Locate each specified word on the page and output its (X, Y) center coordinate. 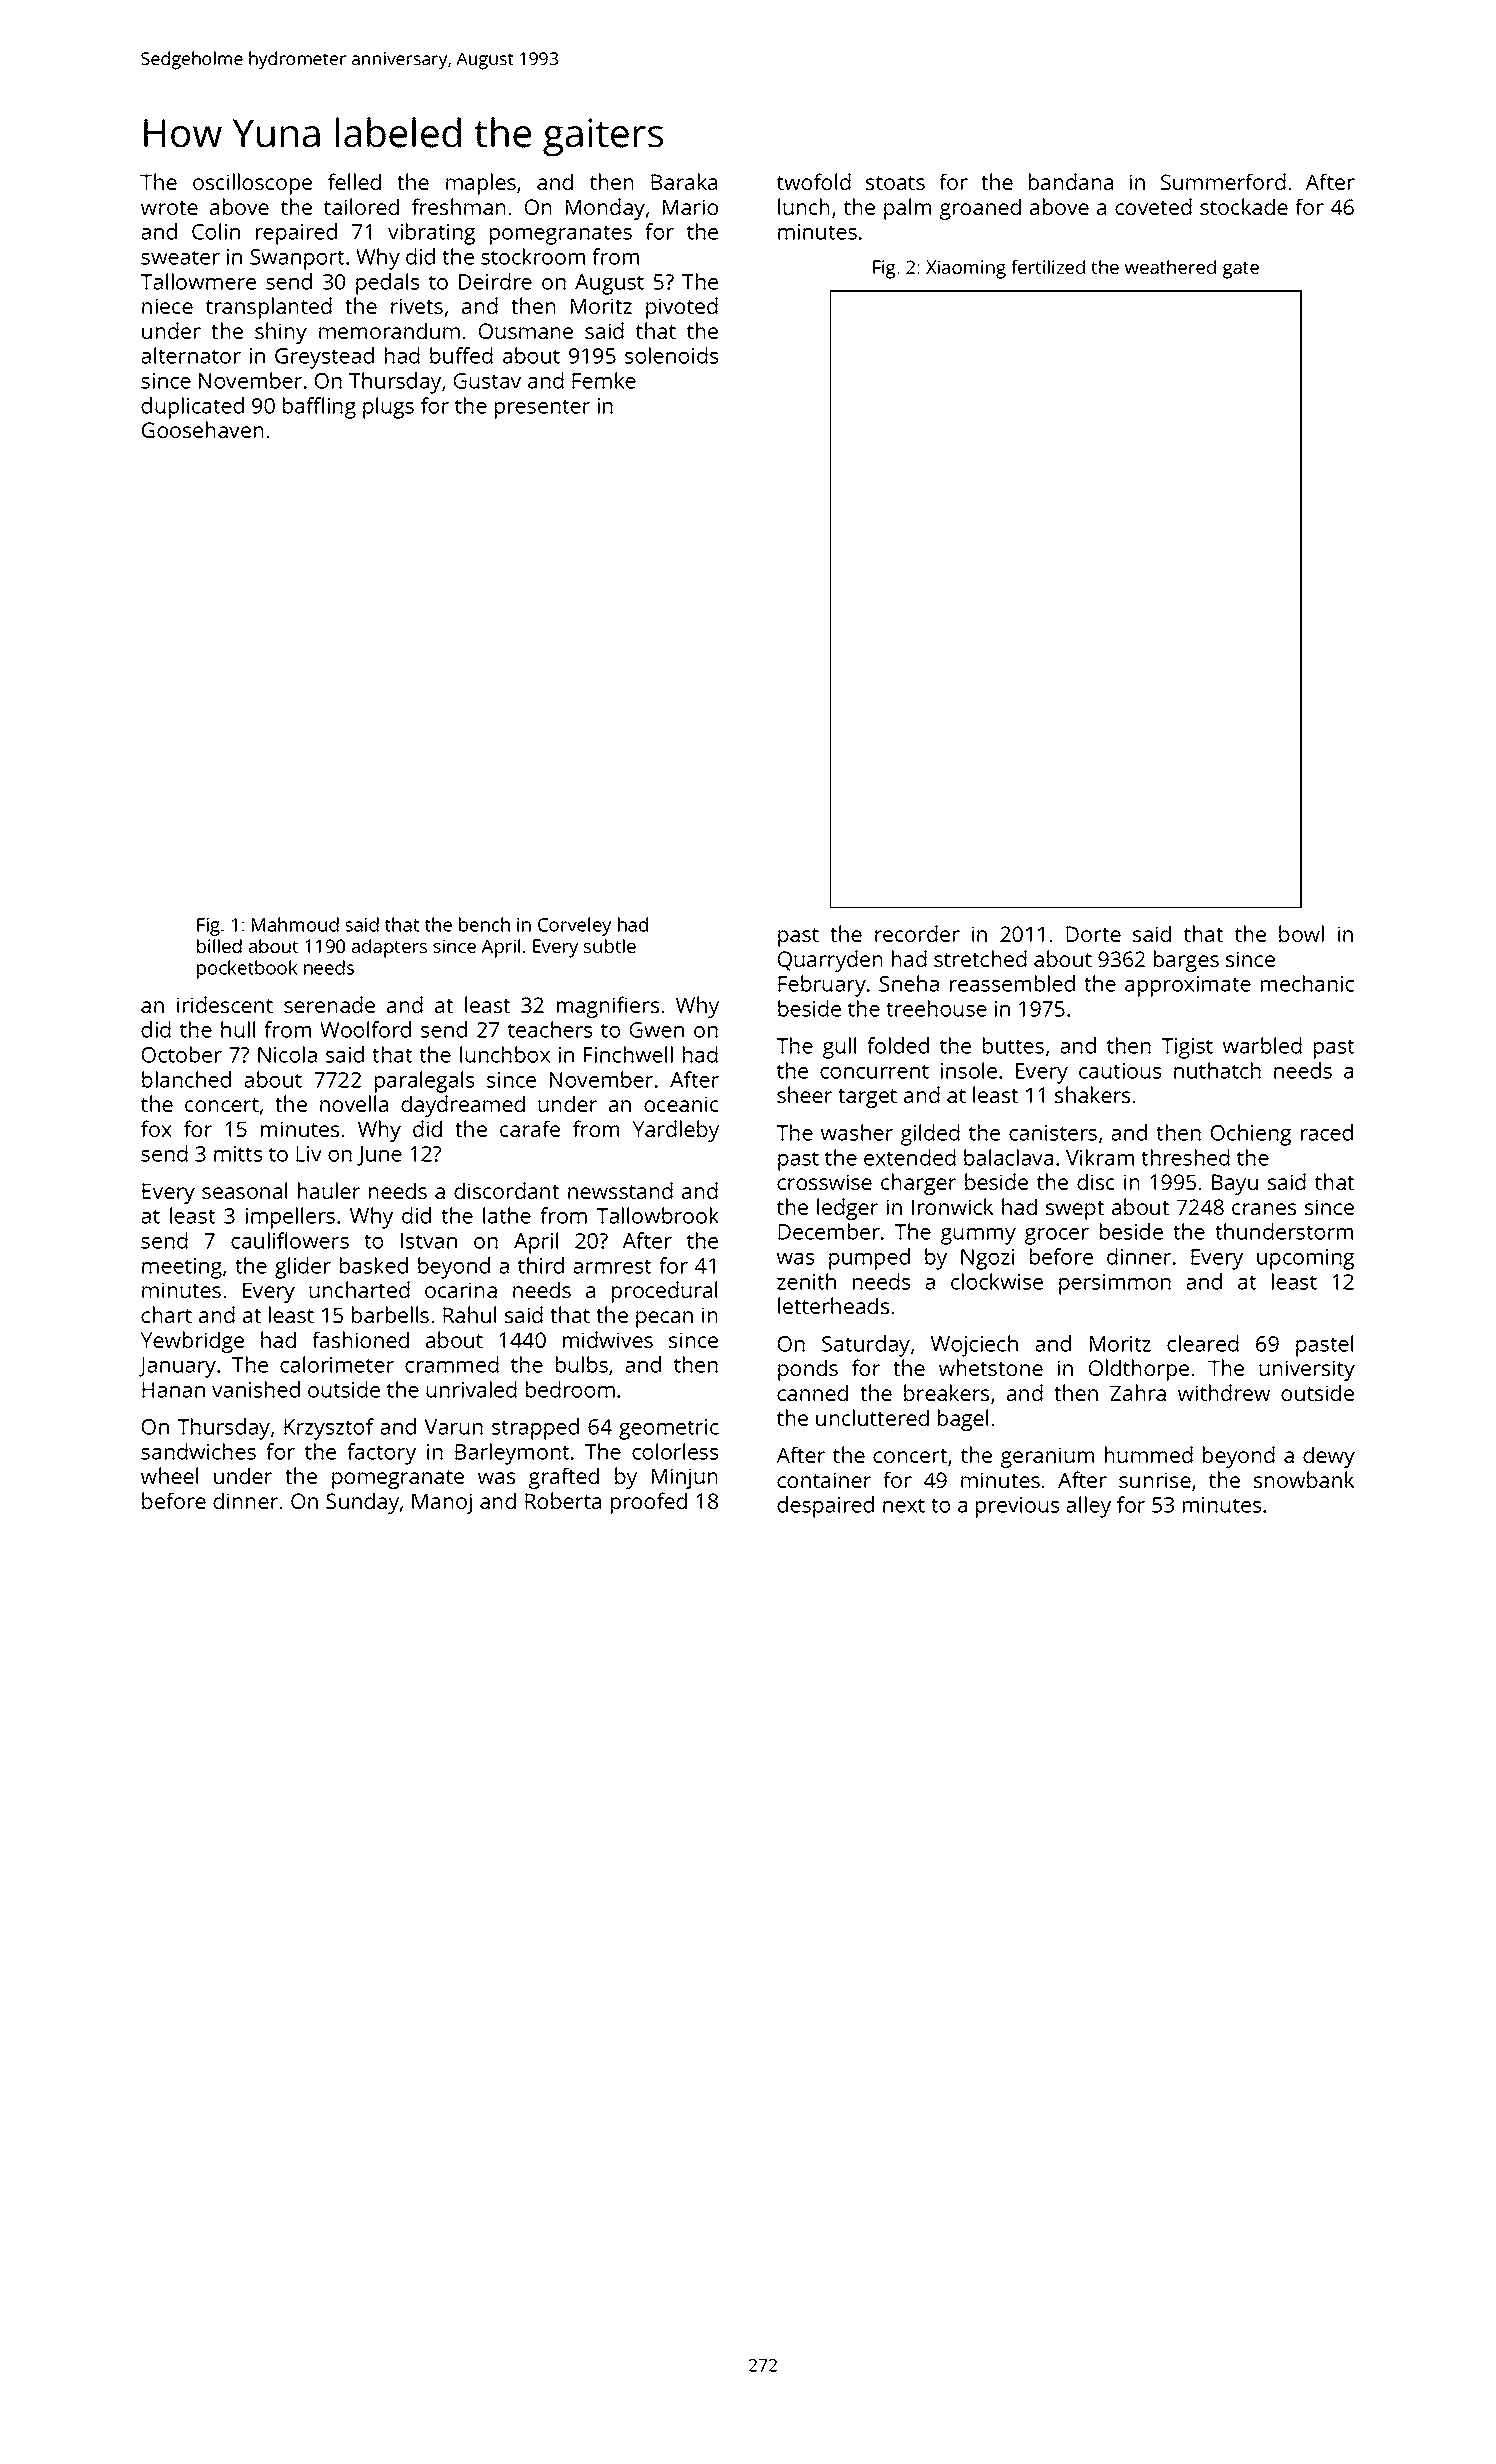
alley (1088, 1507)
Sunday (362, 1503)
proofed (649, 1503)
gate (1241, 270)
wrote (169, 208)
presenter (542, 409)
